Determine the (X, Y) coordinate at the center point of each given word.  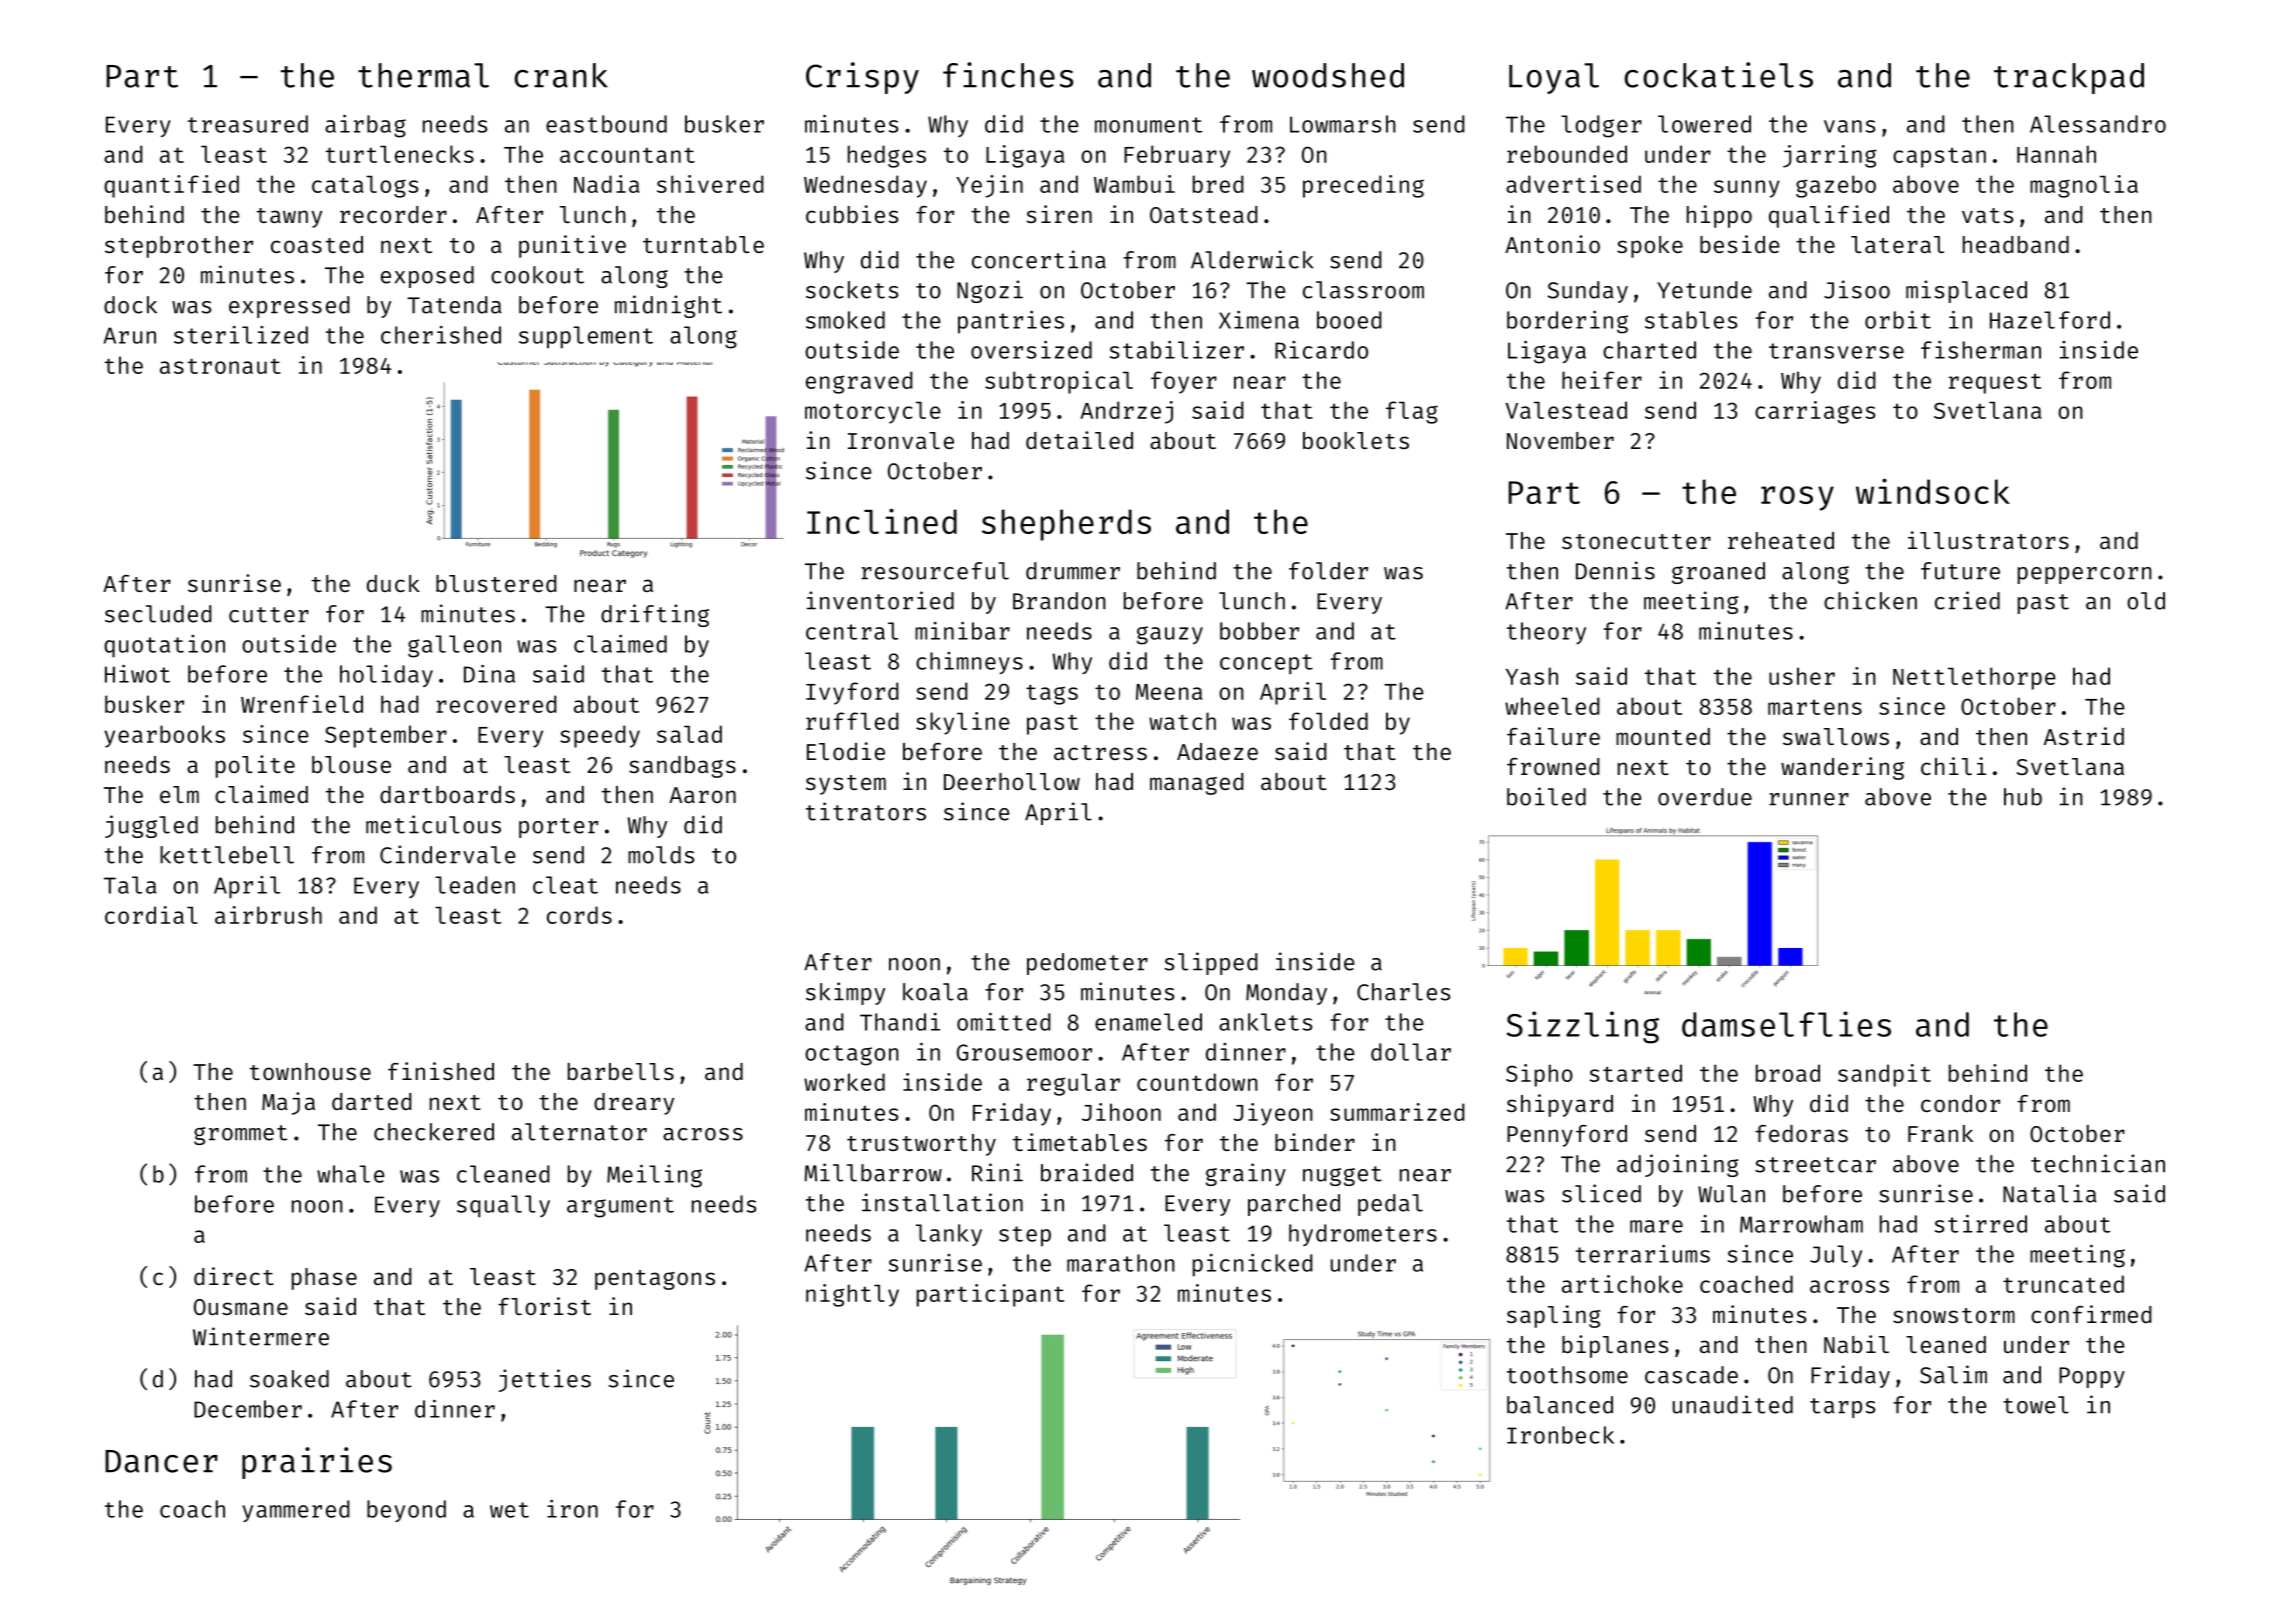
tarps (1842, 1408)
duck (393, 583)
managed (1197, 784)
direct (234, 1276)
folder (1328, 571)
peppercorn (2085, 575)
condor (1960, 1103)
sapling (1553, 1316)
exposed (427, 277)
